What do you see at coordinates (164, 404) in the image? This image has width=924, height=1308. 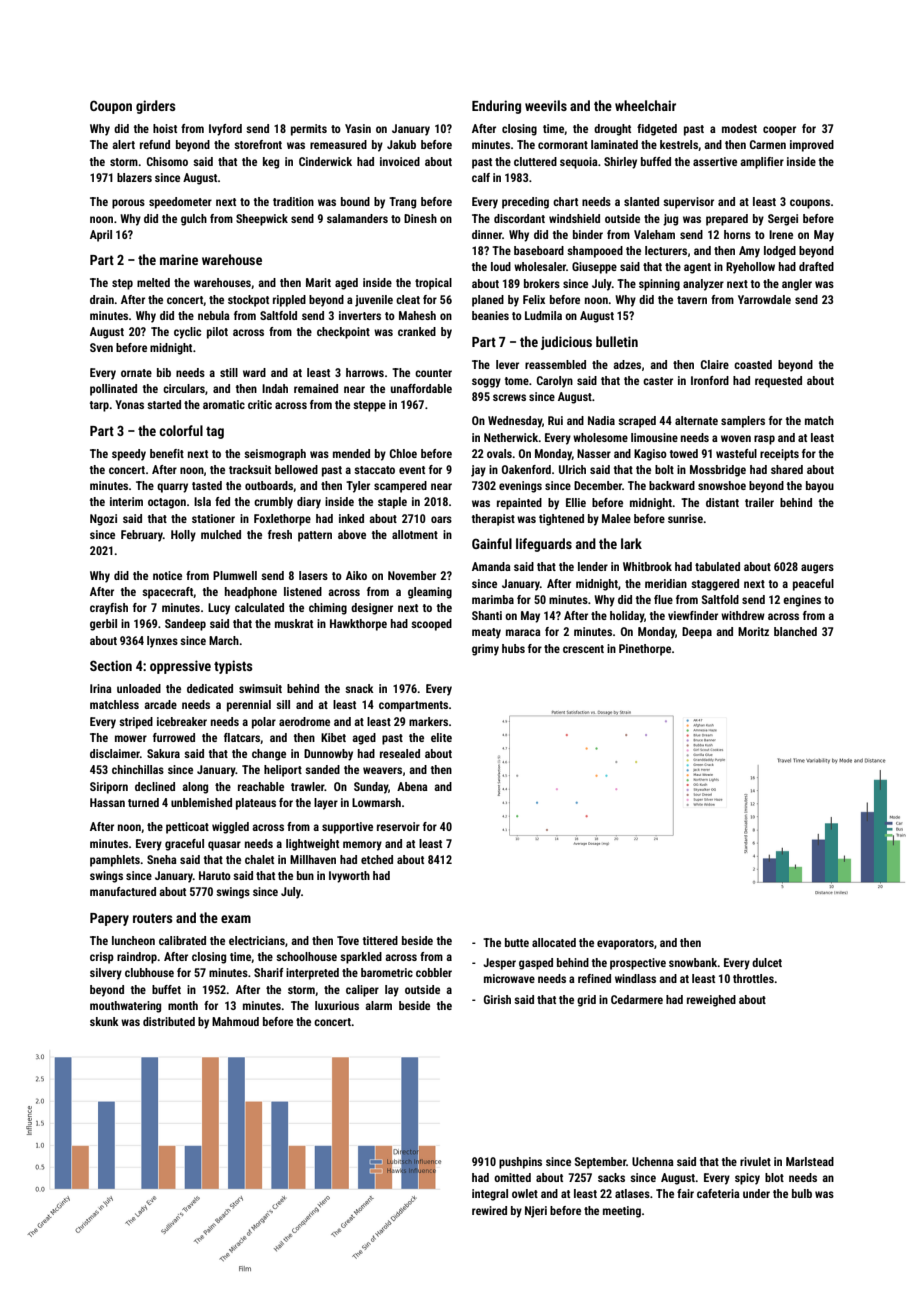 I see `started` at bounding box center [164, 404].
